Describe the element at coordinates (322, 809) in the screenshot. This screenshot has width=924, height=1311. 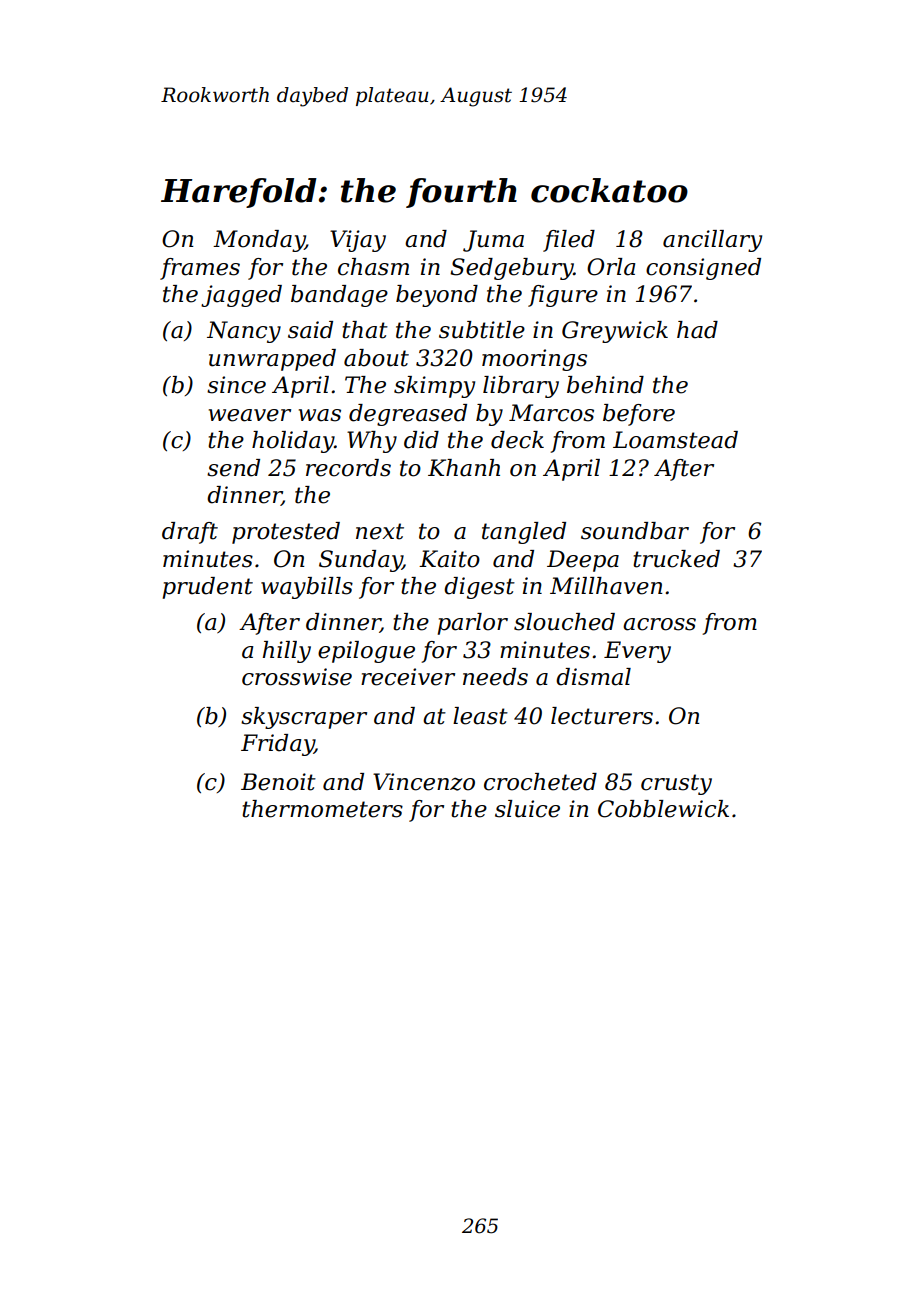
I see `thermometers` at that location.
